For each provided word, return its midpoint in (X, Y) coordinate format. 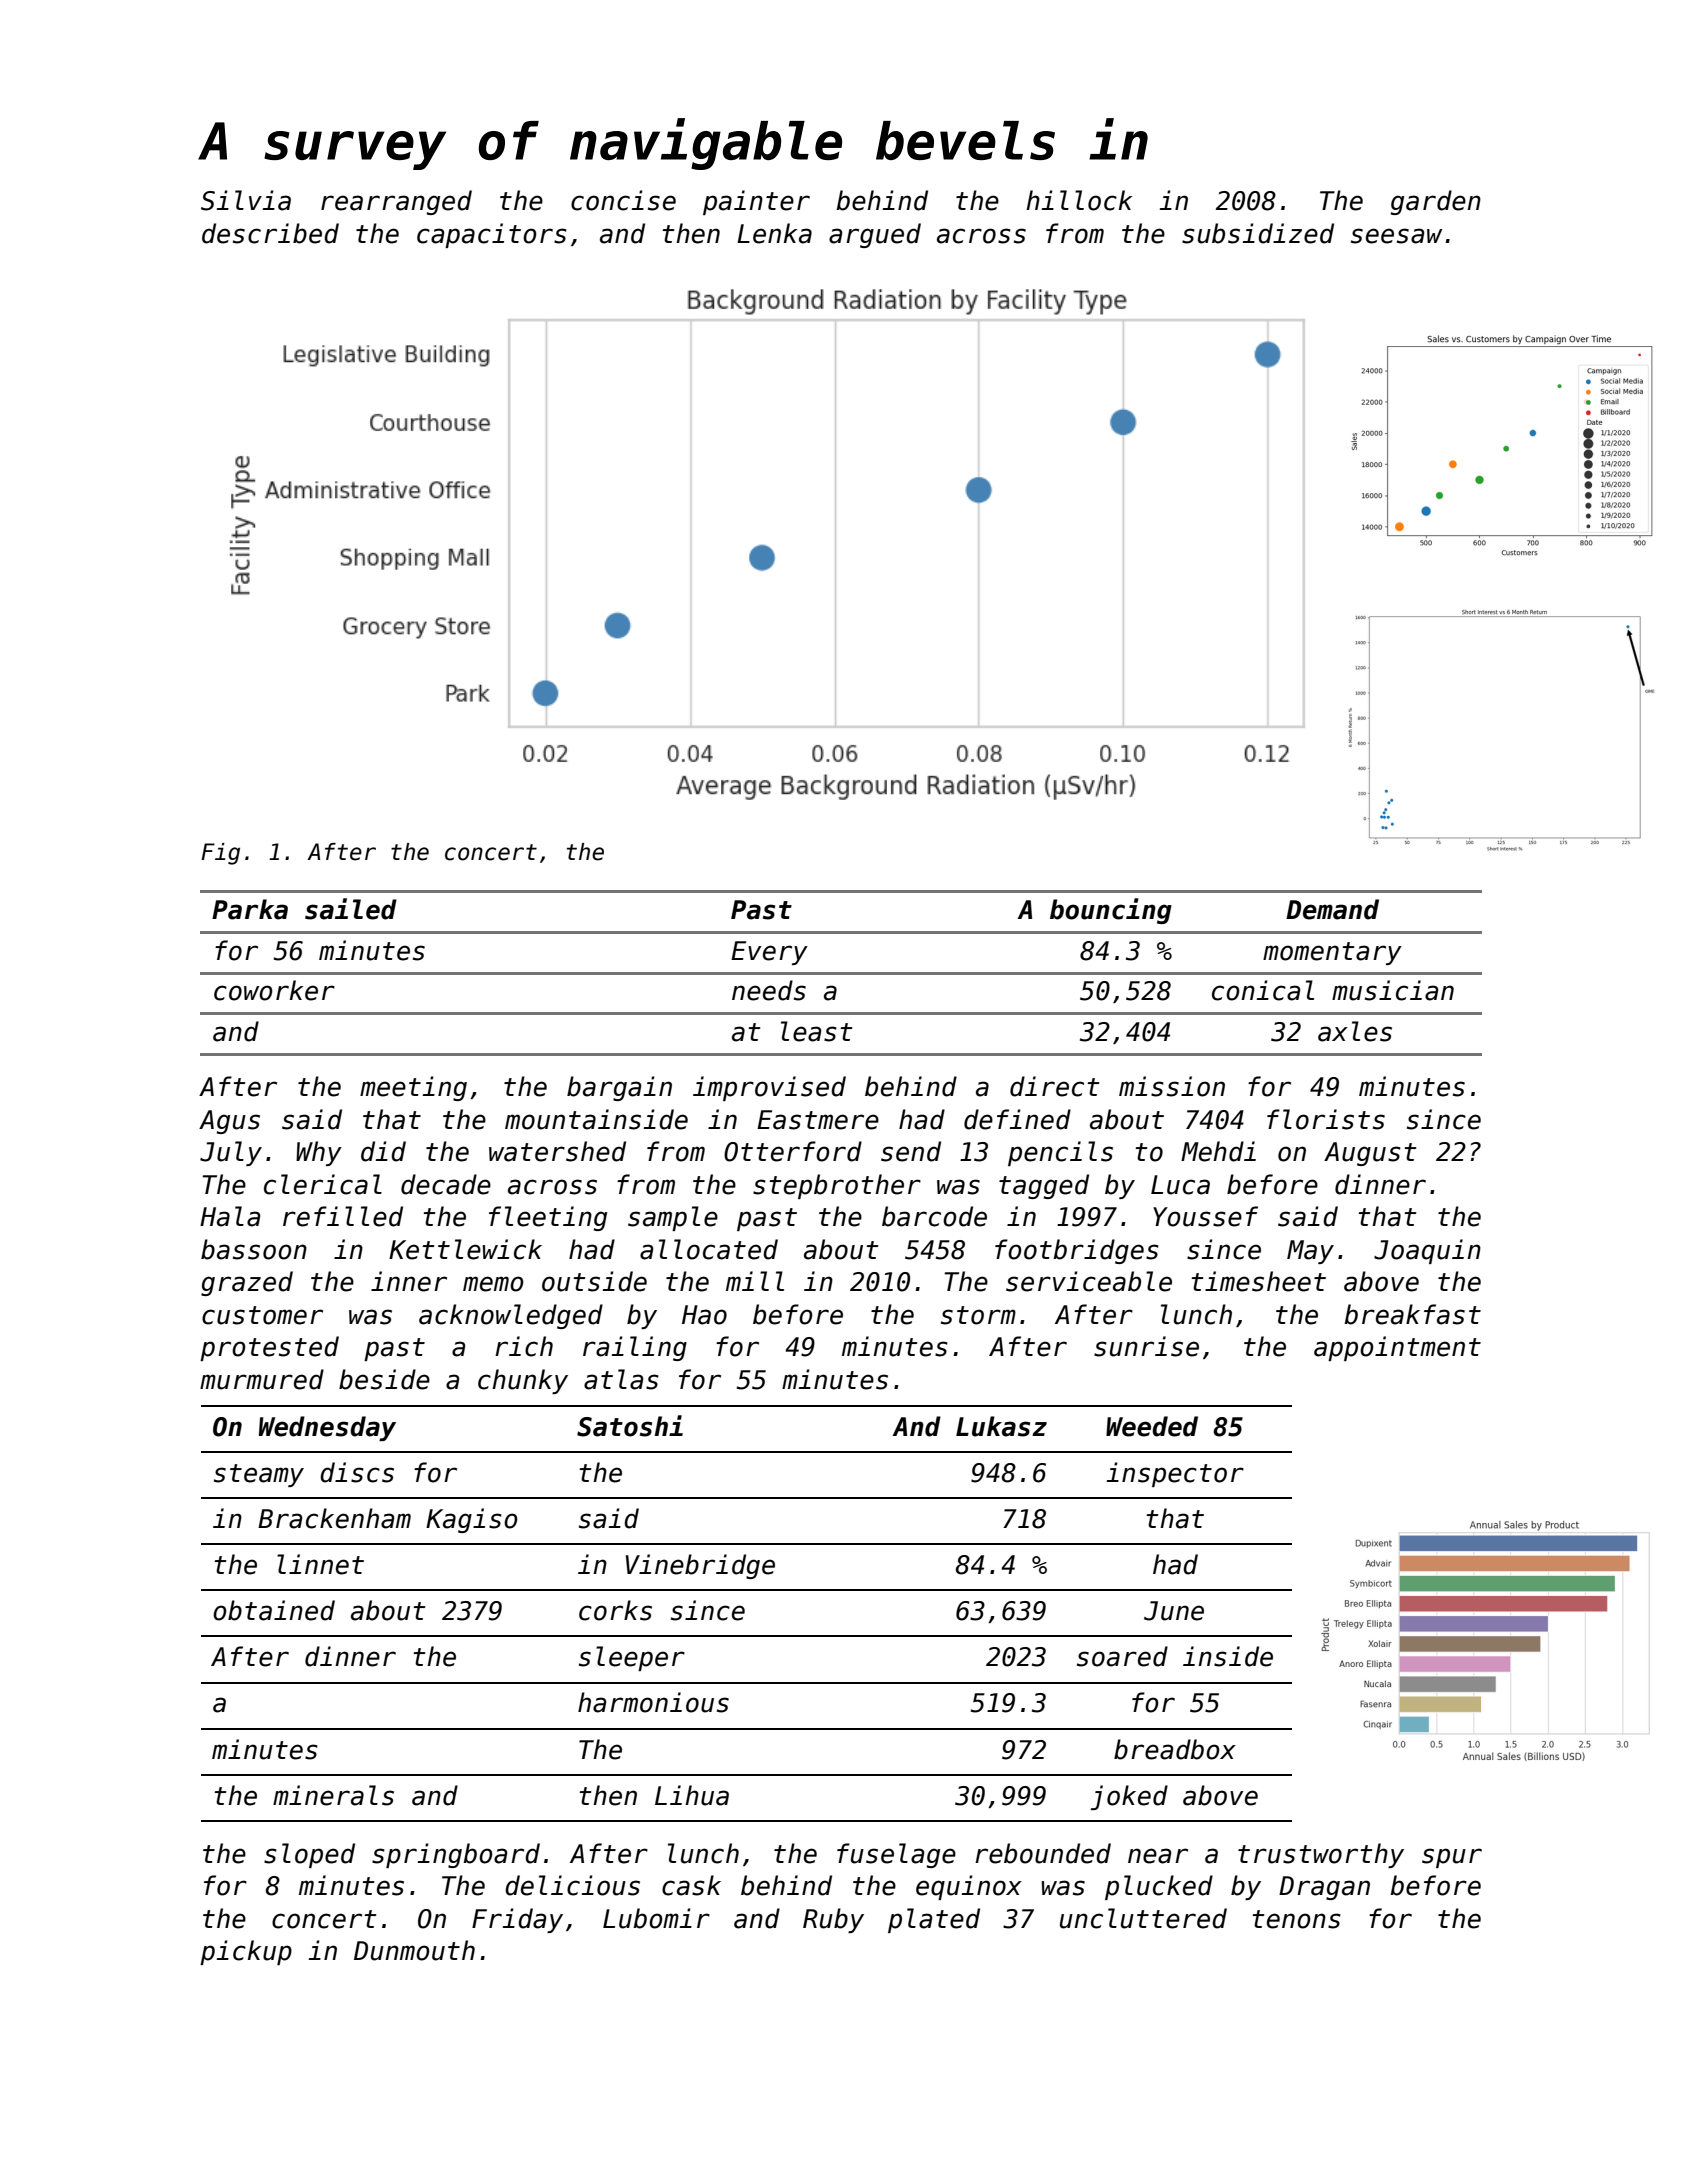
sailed (351, 909)
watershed (557, 1151)
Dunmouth (414, 1950)
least (817, 1031)
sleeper (632, 1658)
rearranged (396, 202)
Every (769, 953)
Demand (1332, 909)
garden (1436, 202)
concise (623, 200)
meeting (413, 1088)
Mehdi (1218, 1151)
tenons (1297, 1919)
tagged (1044, 1186)
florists (1326, 1119)
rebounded (1043, 1853)
